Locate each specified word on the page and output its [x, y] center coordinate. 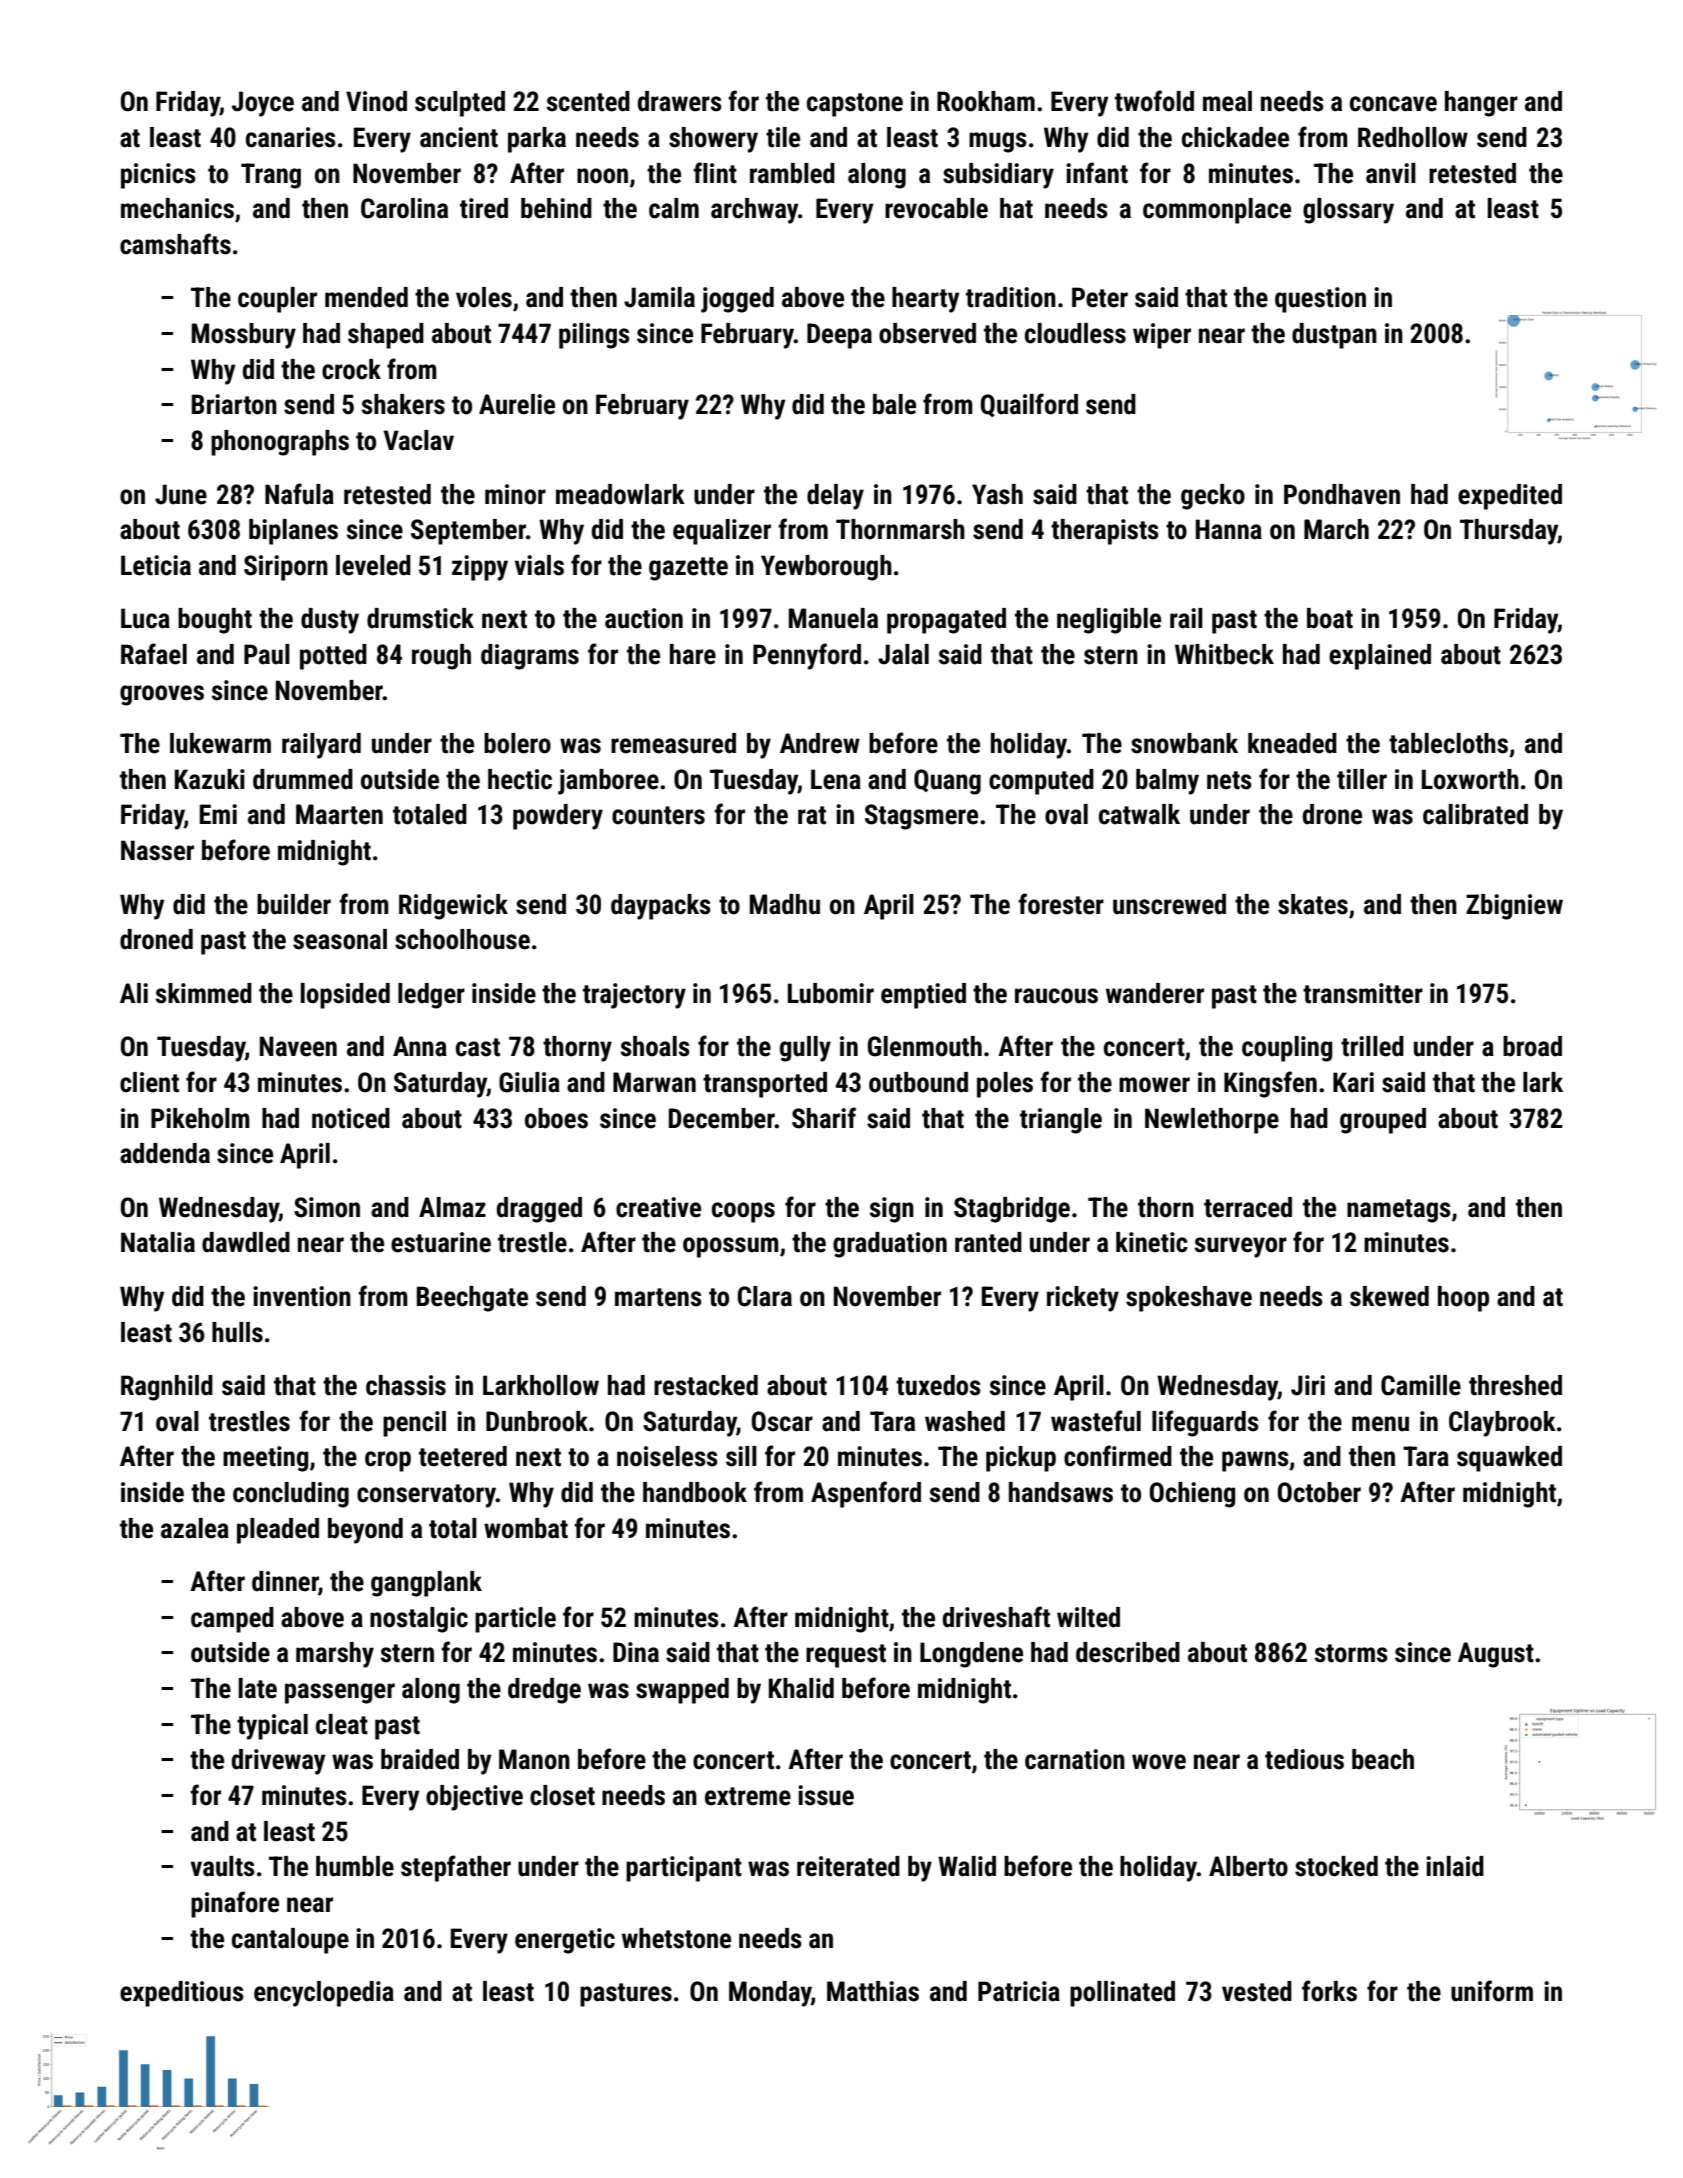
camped [232, 1620]
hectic [520, 779]
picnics [158, 176]
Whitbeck [1224, 654]
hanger [1481, 104]
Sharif [824, 1118]
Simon [327, 1207]
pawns [1255, 1461]
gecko [1213, 497]
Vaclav [418, 440]
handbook [695, 1492]
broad [1532, 1046]
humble [355, 1866]
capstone [855, 105]
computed [1041, 782]
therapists [1105, 532]
